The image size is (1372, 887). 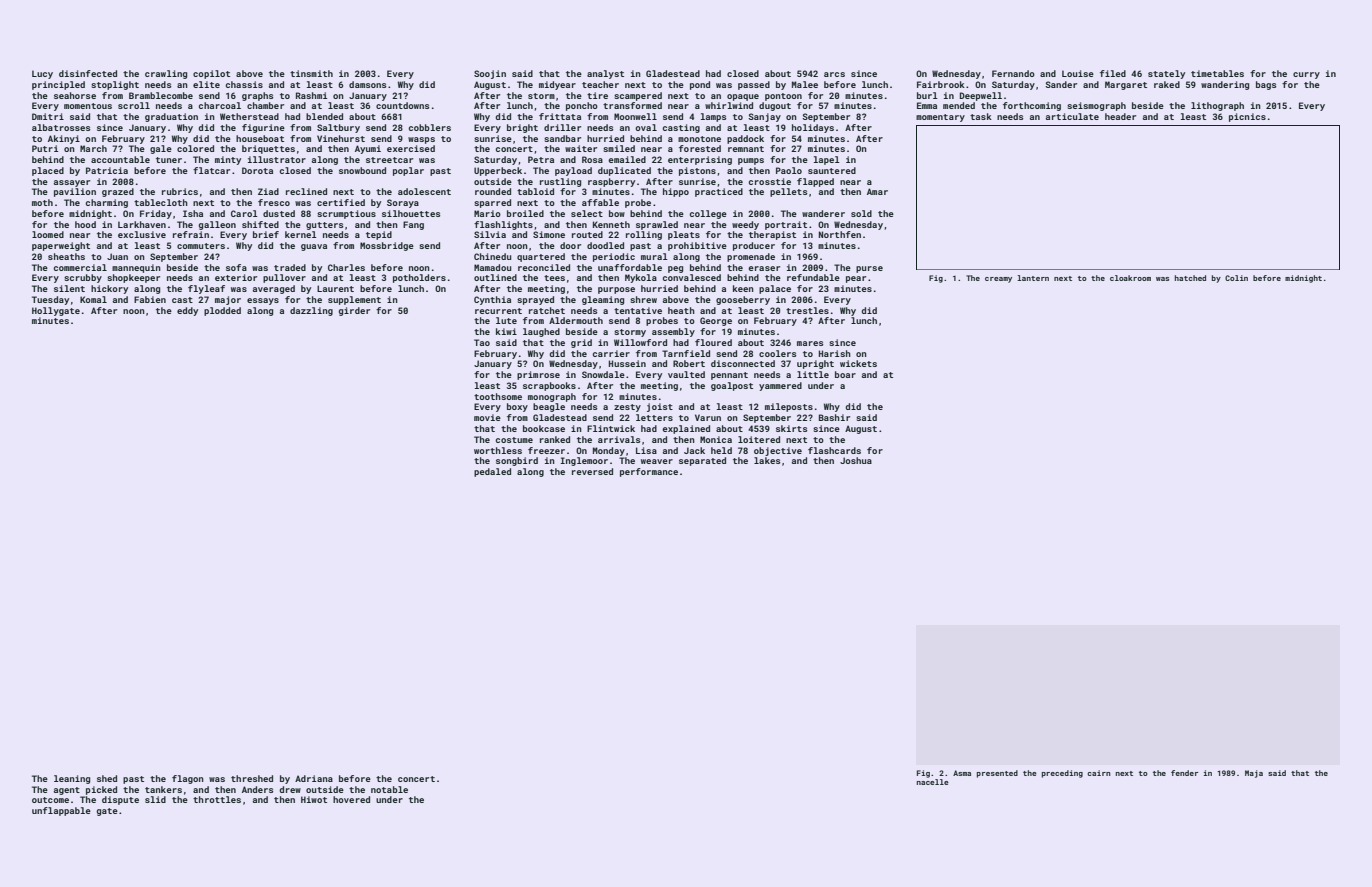 What do you see at coordinates (188, 779) in the screenshot?
I see `flagon` at bounding box center [188, 779].
